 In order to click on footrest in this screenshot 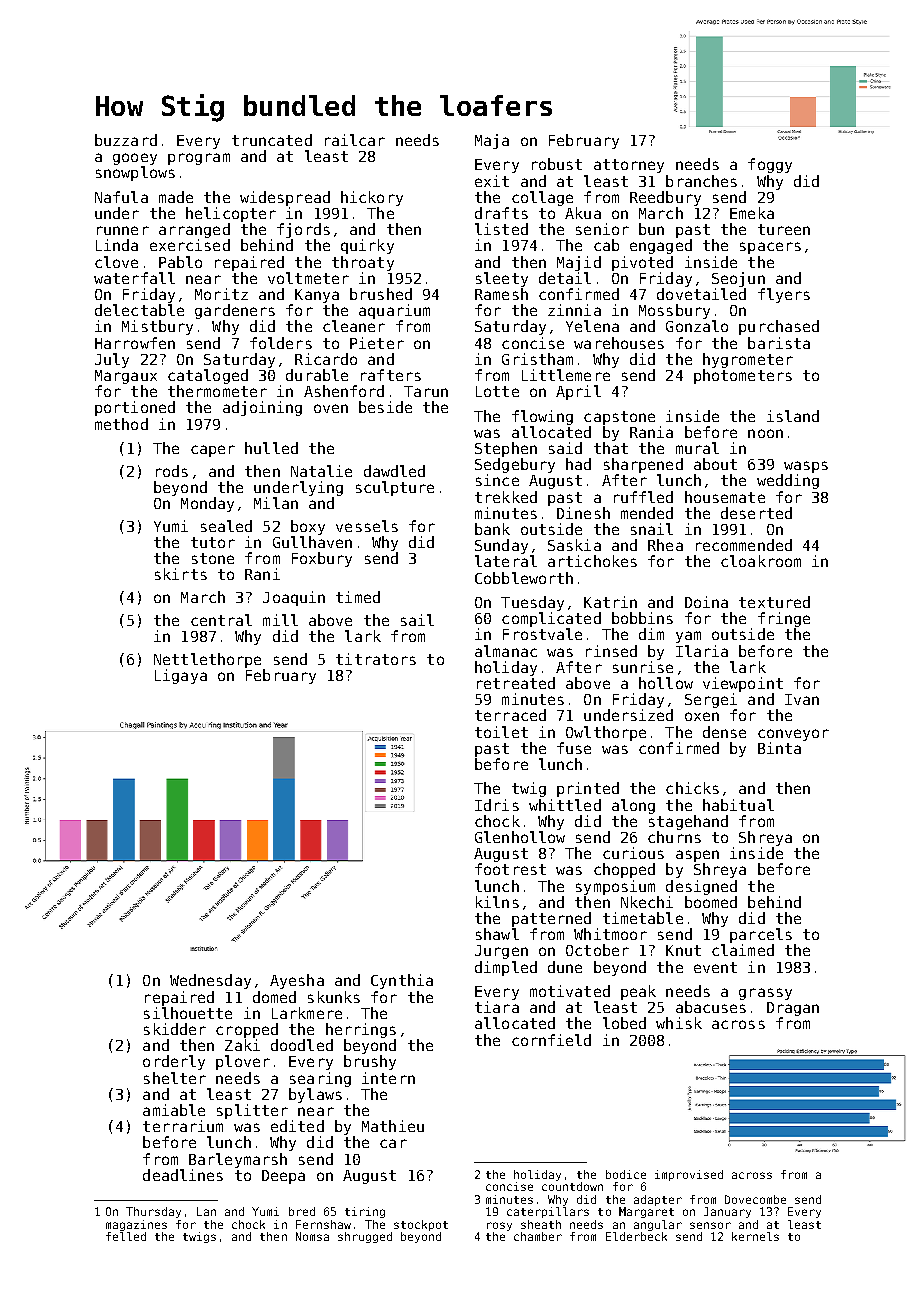, I will do `click(510, 869)`.
